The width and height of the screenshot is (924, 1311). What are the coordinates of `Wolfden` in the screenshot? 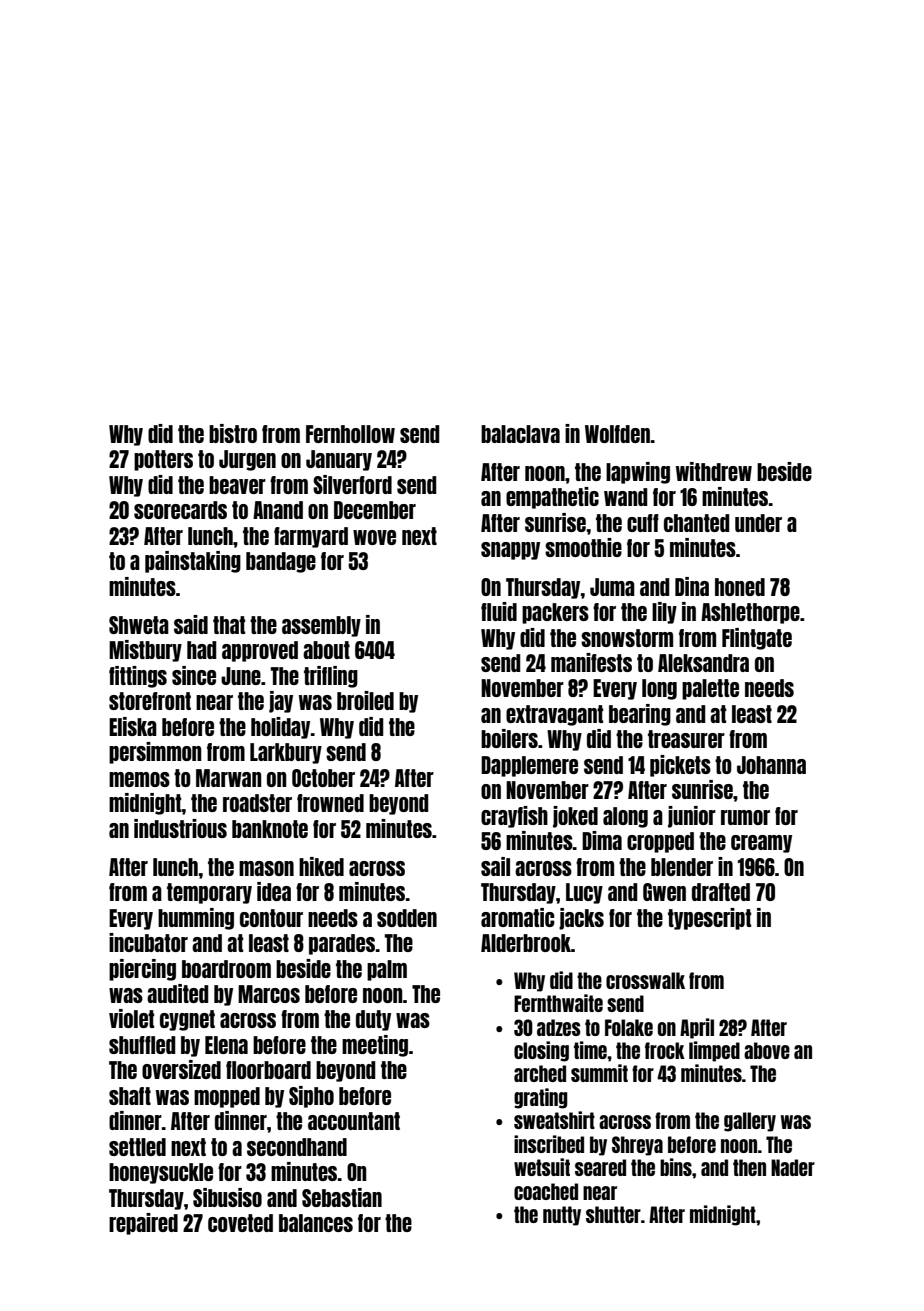 It's located at (617, 434).
